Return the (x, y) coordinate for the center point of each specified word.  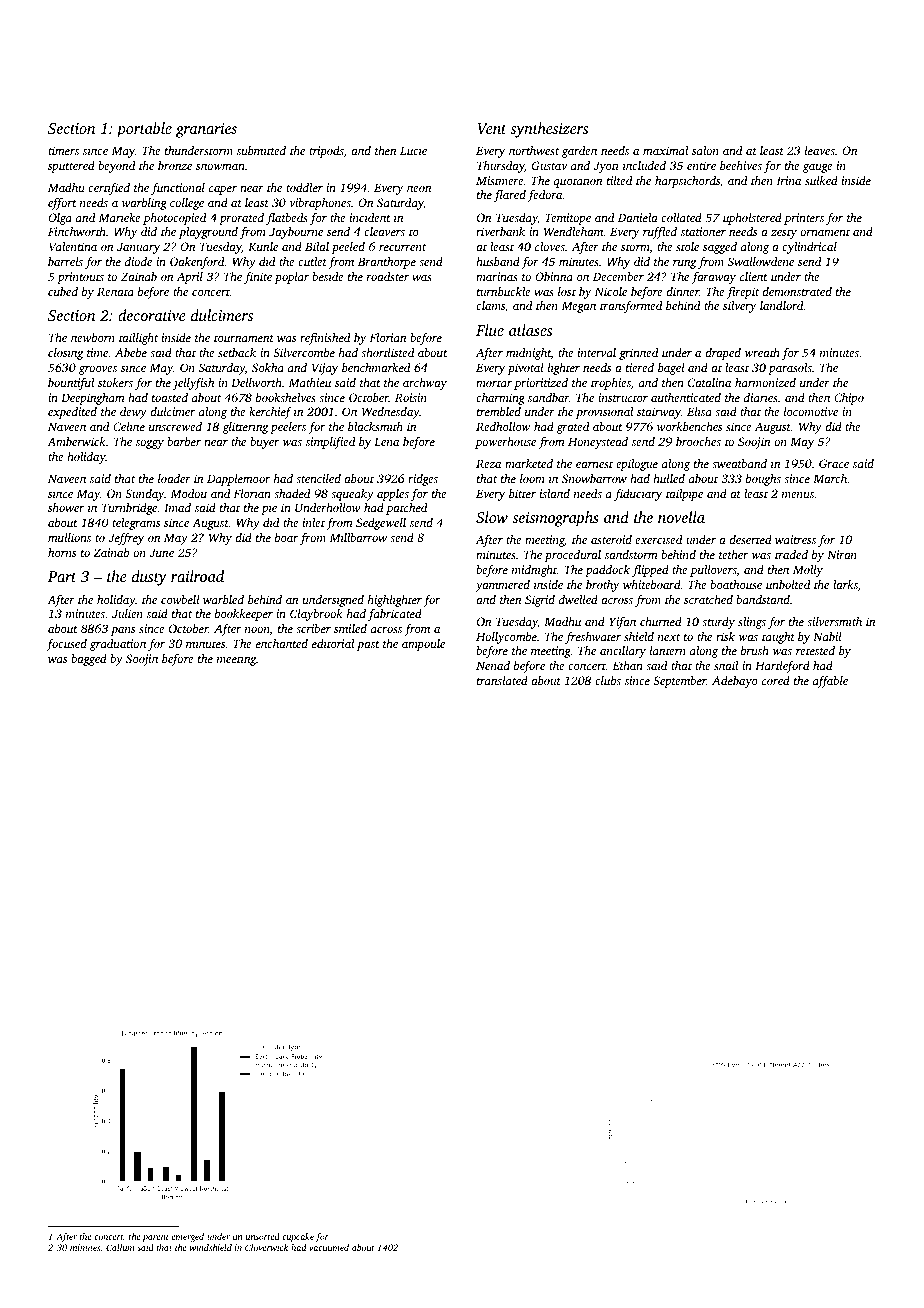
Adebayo (735, 682)
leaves (820, 150)
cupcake (298, 1237)
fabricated (395, 615)
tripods (326, 152)
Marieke (120, 217)
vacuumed (329, 1247)
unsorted (263, 1236)
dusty (149, 578)
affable (830, 682)
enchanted (282, 643)
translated (502, 680)
